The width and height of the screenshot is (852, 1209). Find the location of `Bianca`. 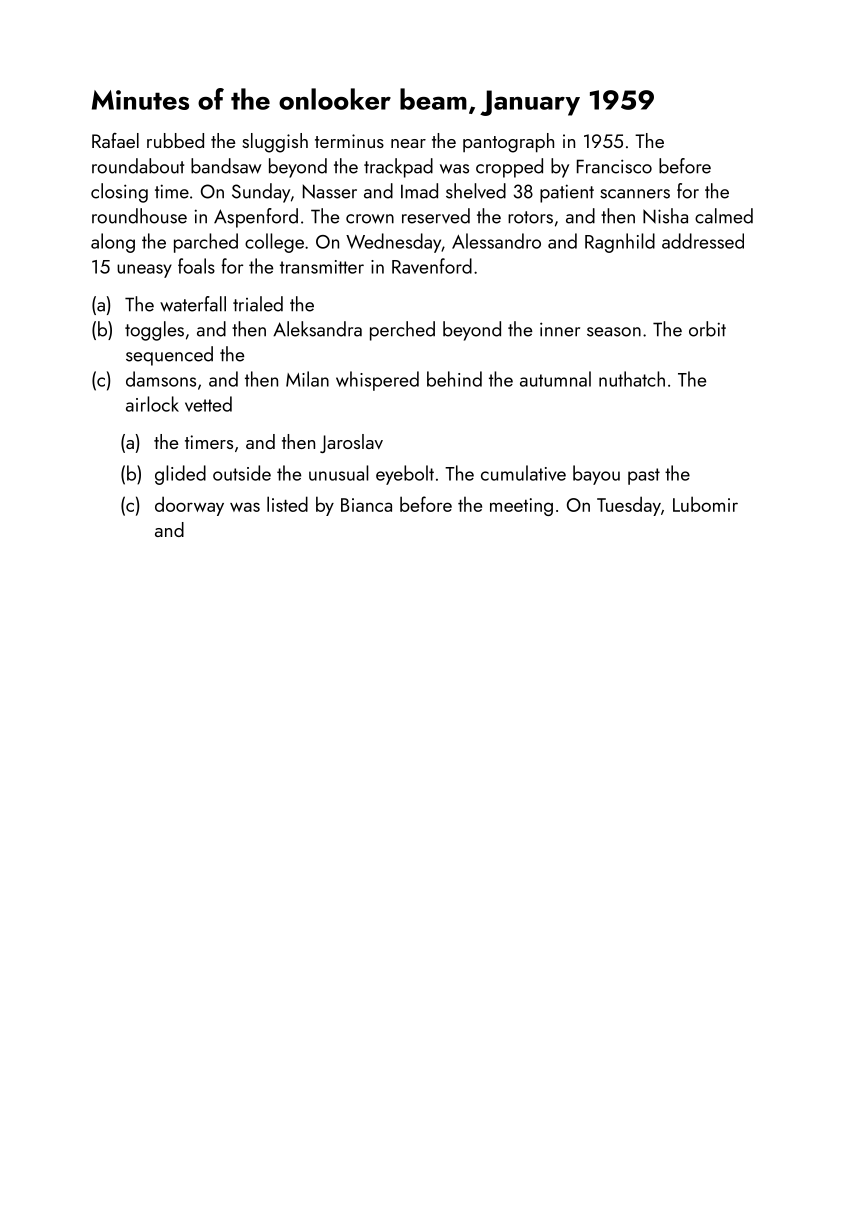

Bianca is located at coordinates (366, 505).
